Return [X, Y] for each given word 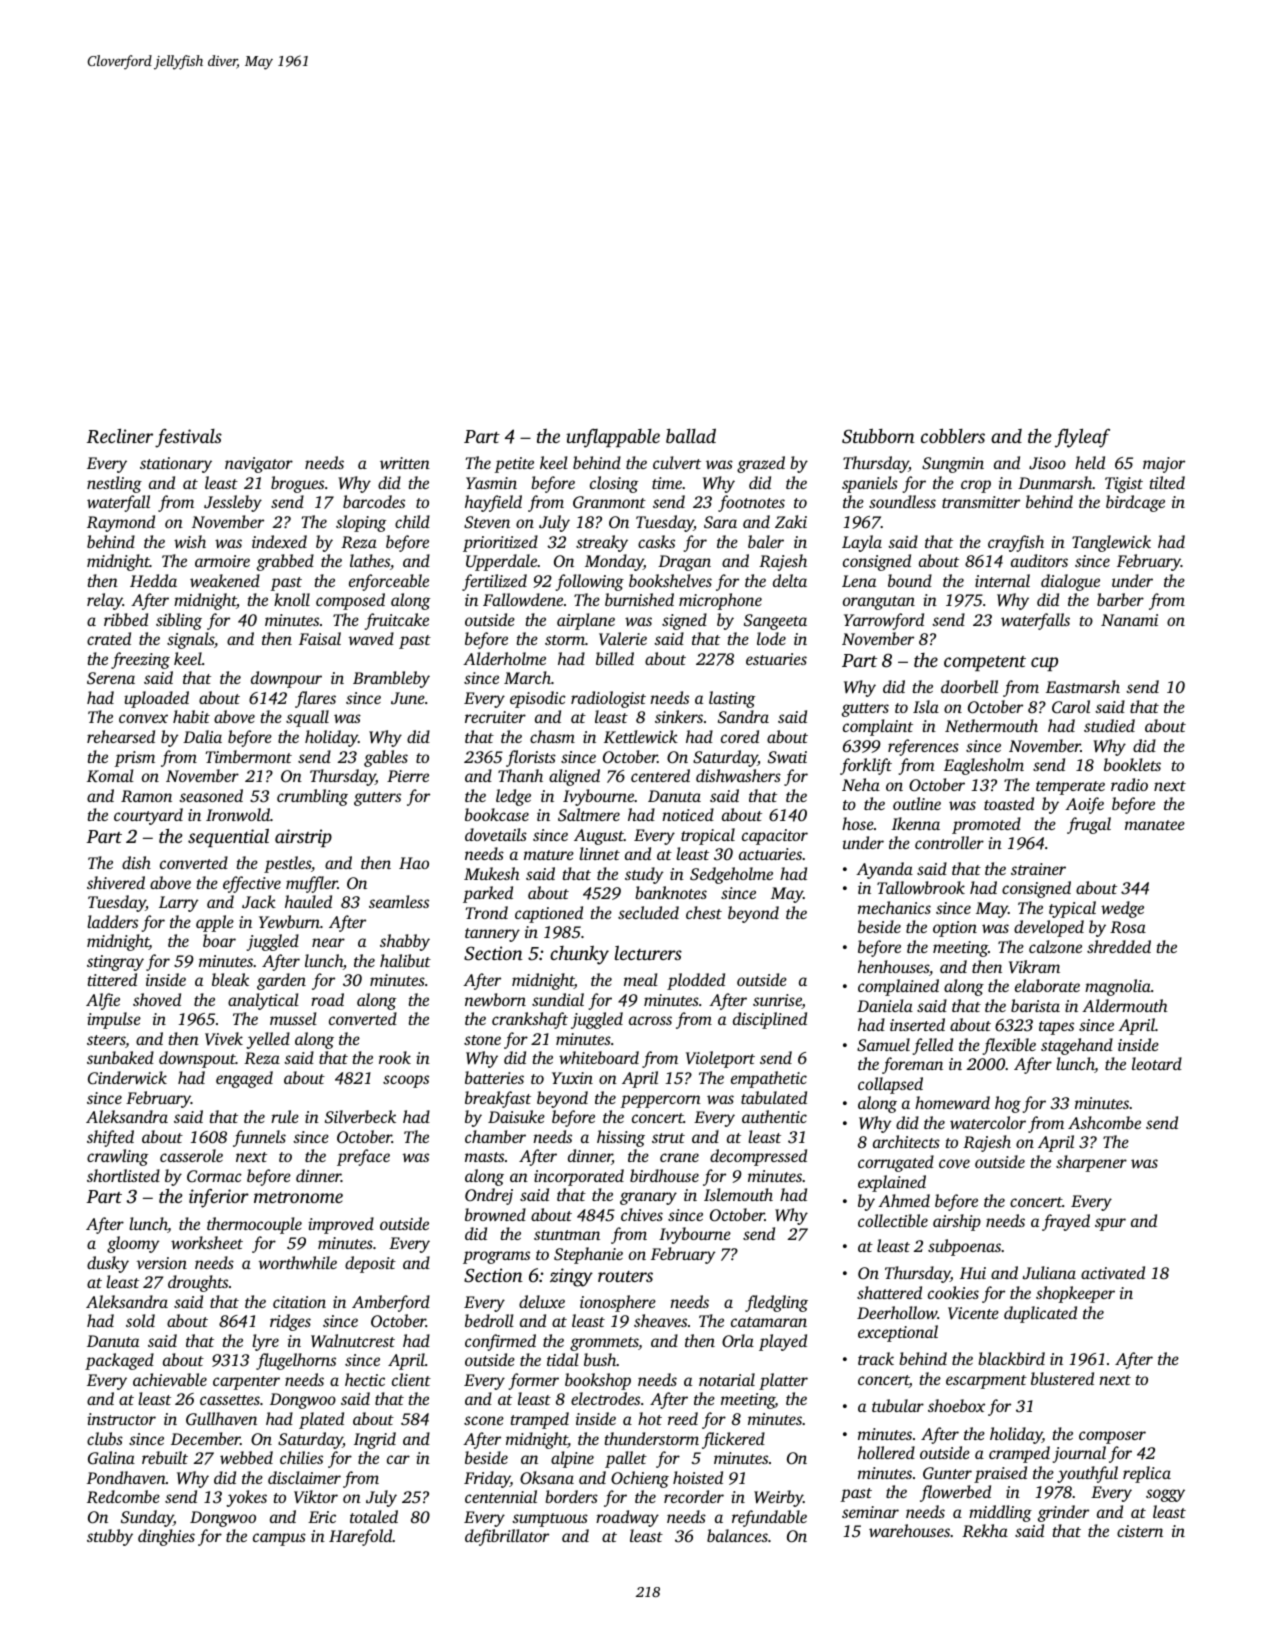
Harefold [361, 1537]
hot [650, 1418]
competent [985, 663]
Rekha [985, 1530]
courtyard [148, 816]
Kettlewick [641, 736]
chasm [552, 736]
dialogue [1070, 582]
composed [350, 601]
